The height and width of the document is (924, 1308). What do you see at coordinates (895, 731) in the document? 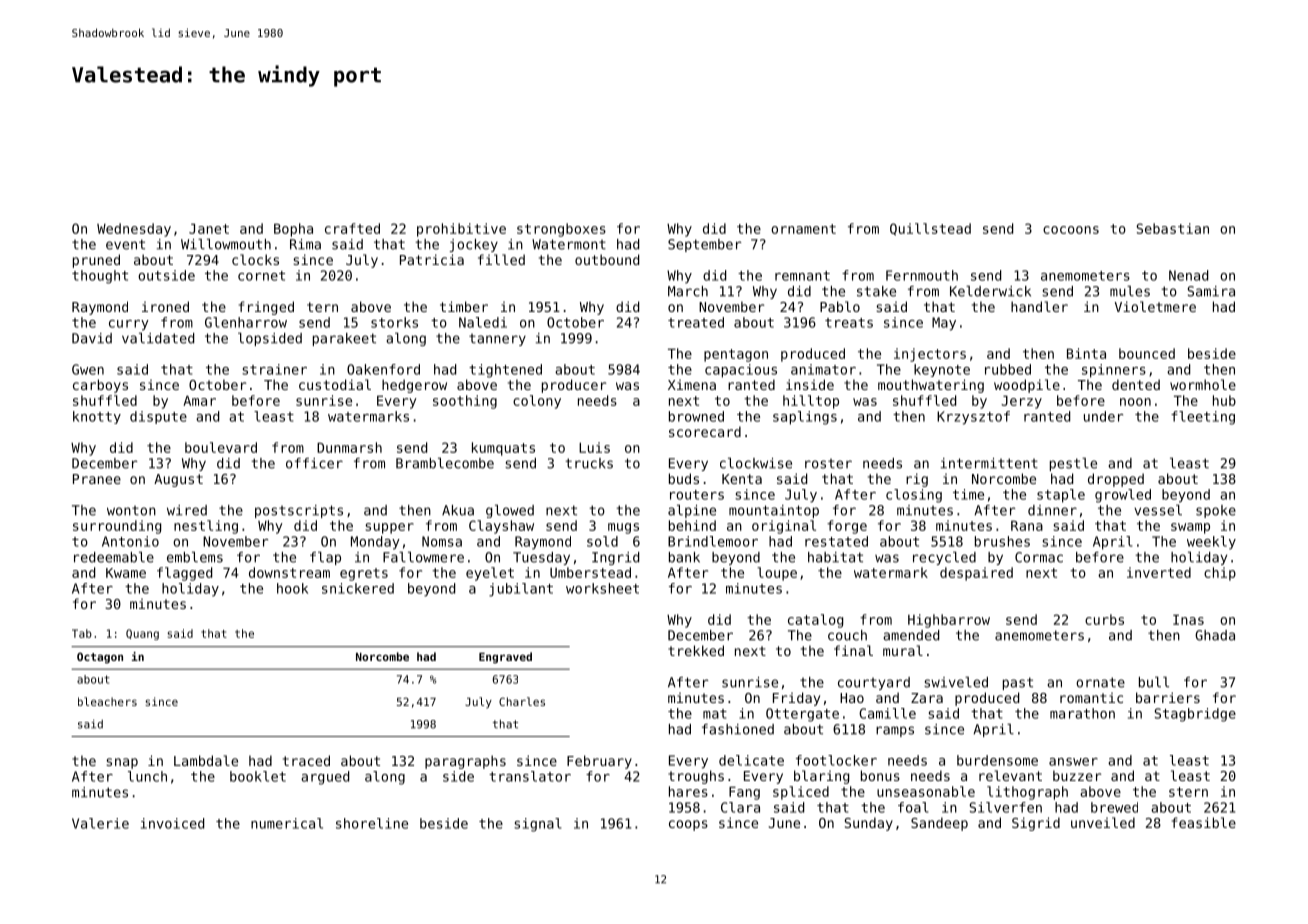
I see `ramps` at bounding box center [895, 731].
